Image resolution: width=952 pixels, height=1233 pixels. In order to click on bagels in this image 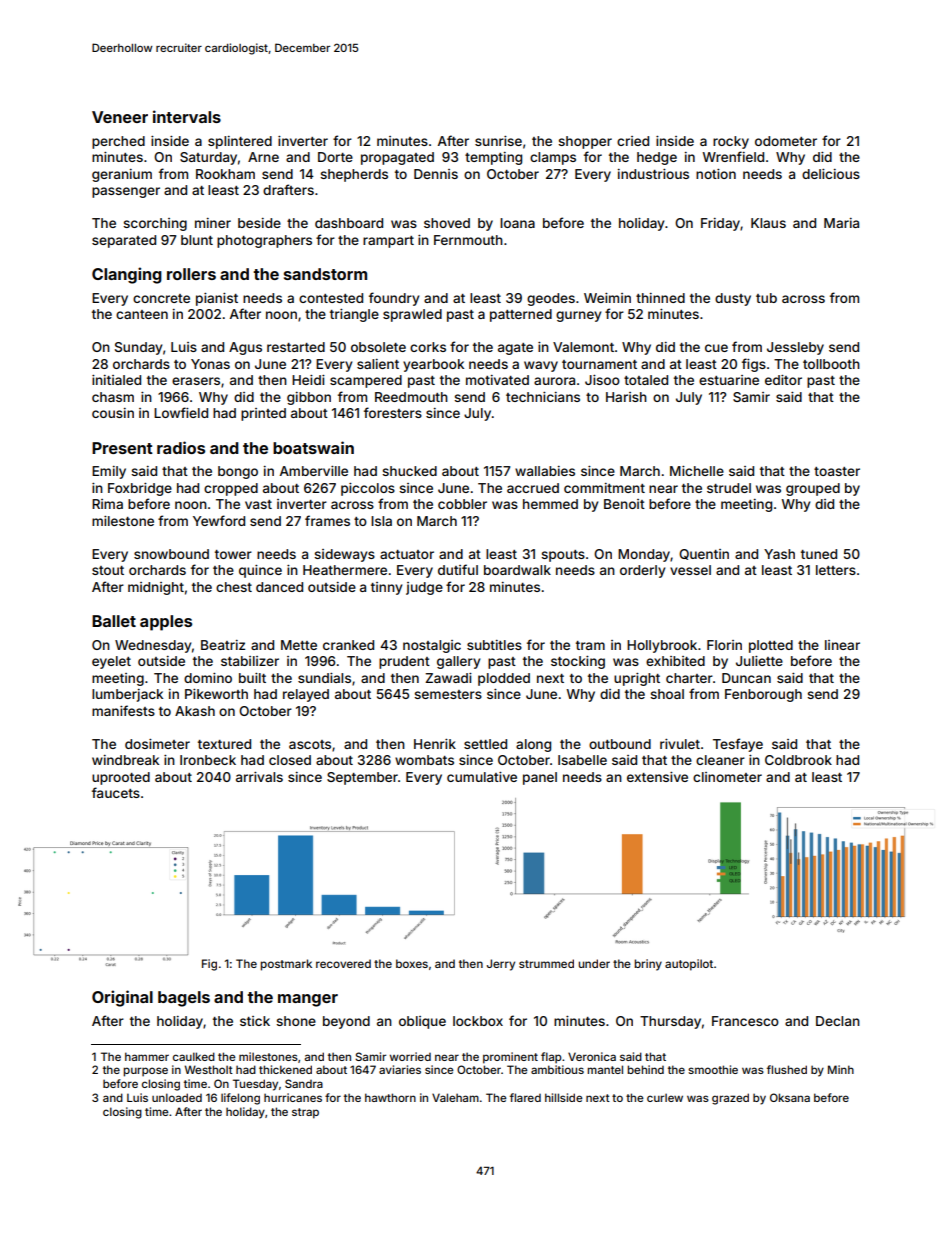, I will do `click(184, 999)`.
